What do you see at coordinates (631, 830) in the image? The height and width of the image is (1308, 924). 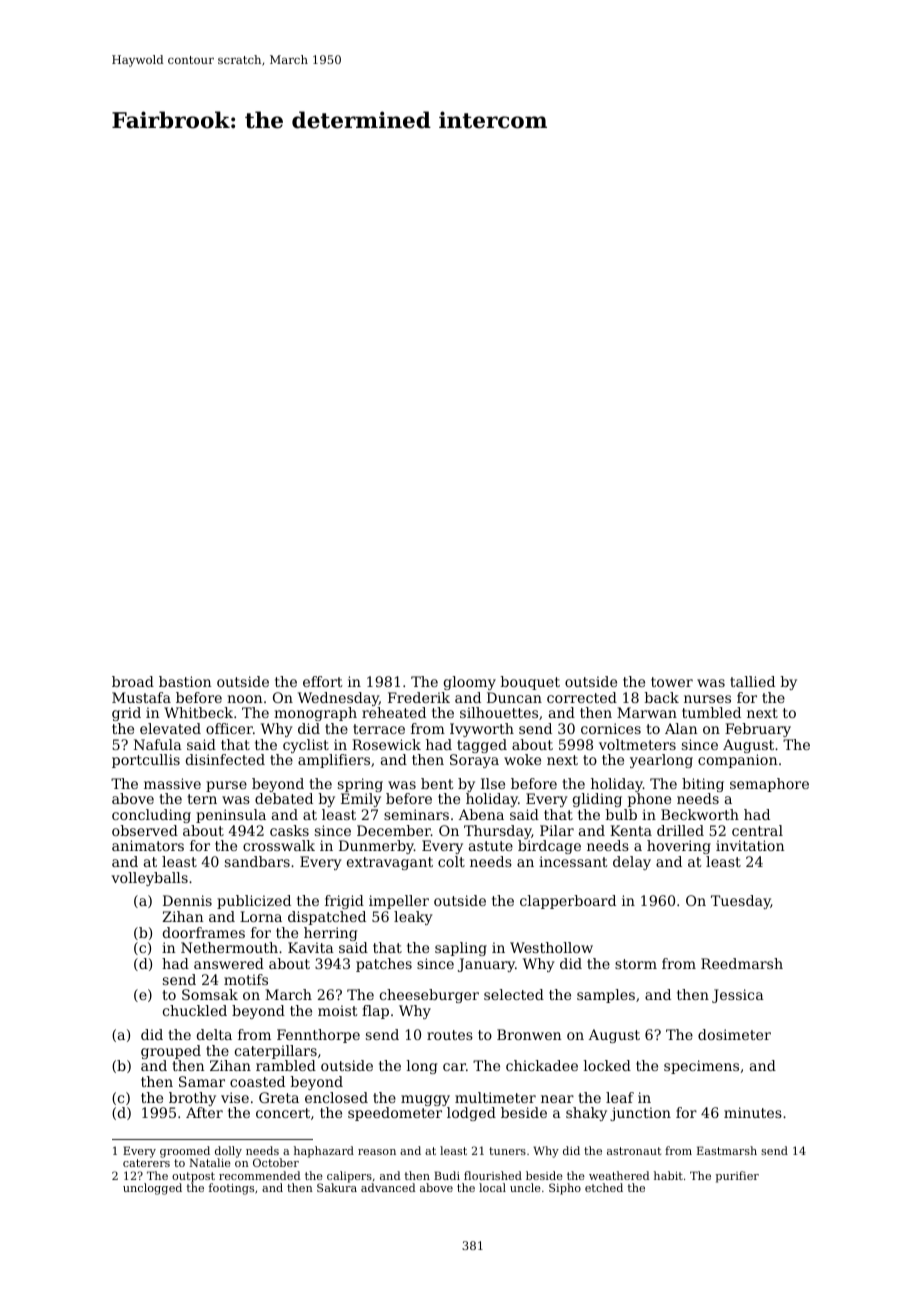 I see `Kenta` at bounding box center [631, 830].
